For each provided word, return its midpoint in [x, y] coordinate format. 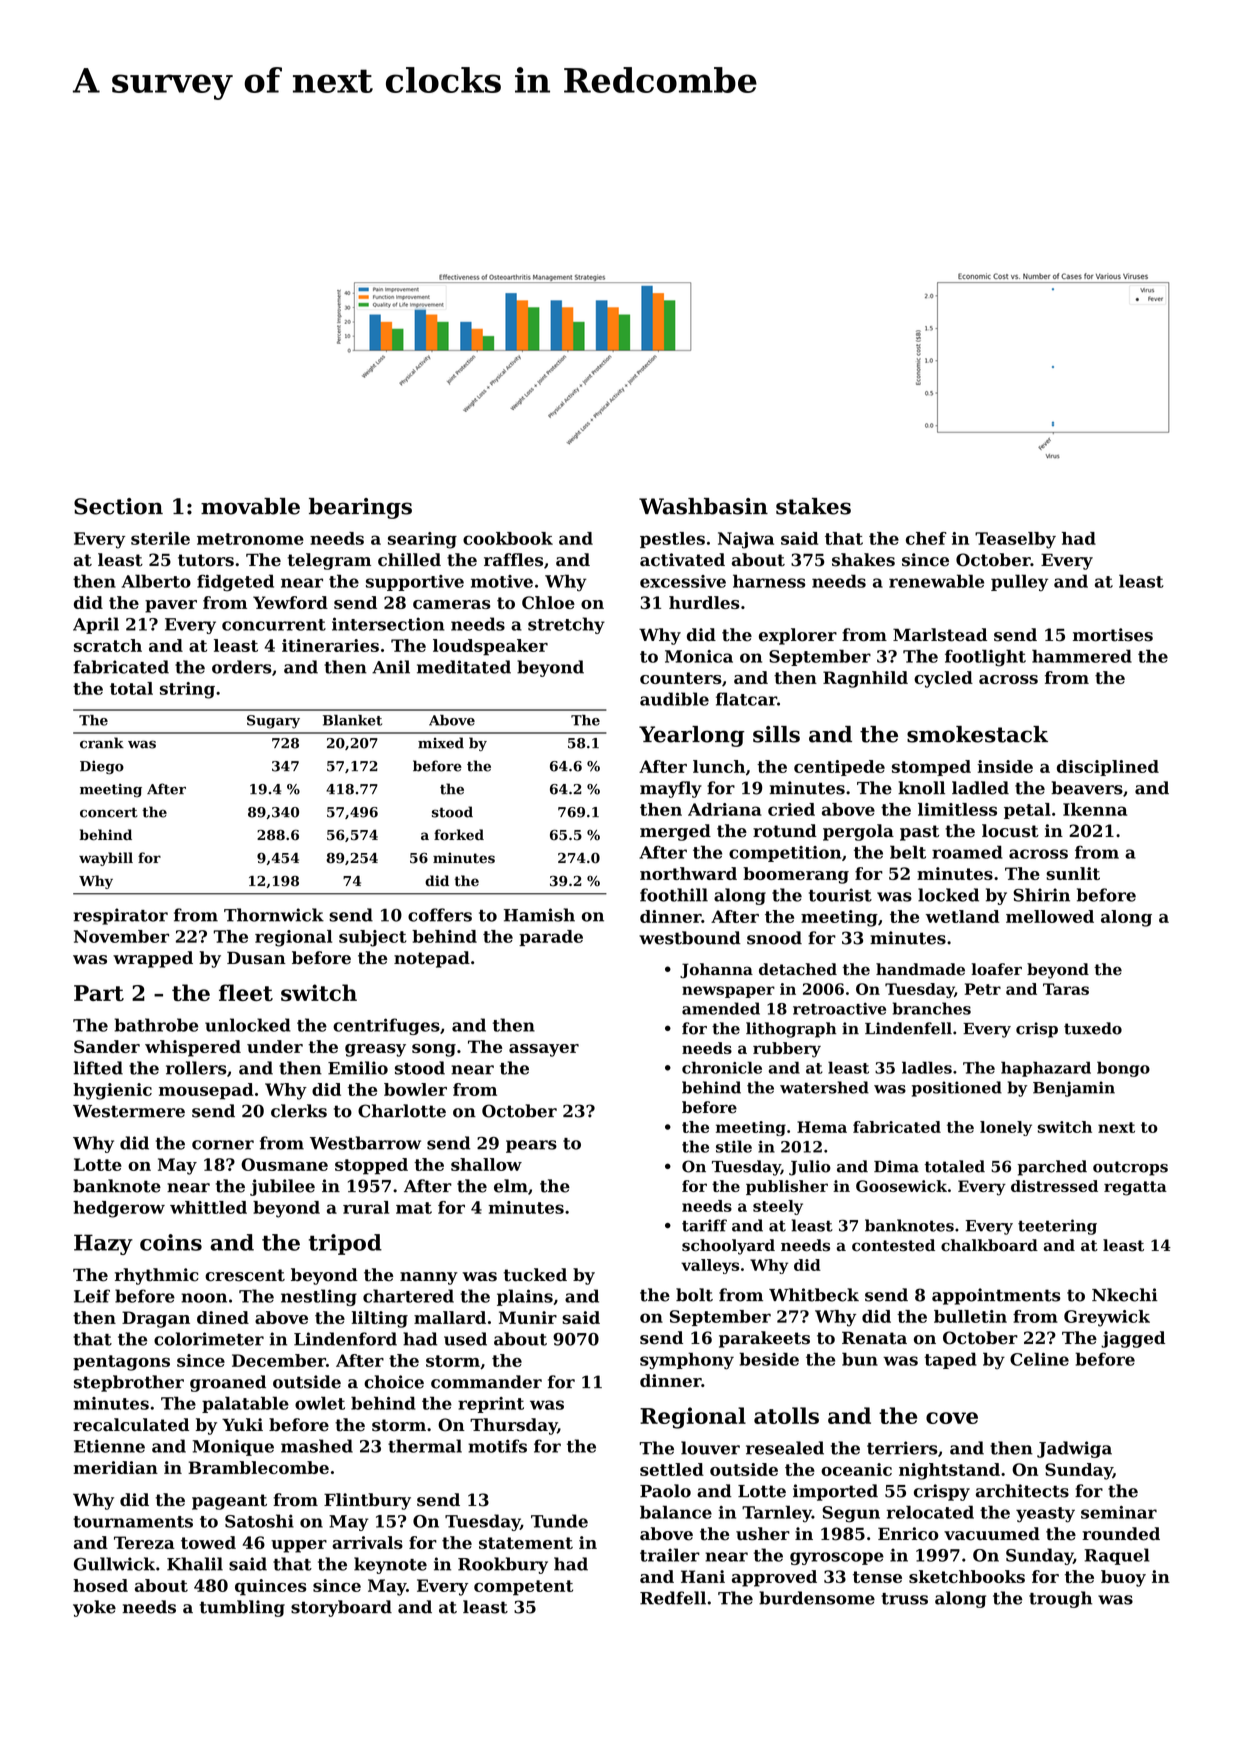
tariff [704, 1225]
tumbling [242, 1608]
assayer [544, 1050]
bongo [1123, 1069]
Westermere [129, 1111]
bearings [360, 508]
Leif [92, 1296]
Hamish [539, 915]
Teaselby [1015, 540]
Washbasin [703, 506]
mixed [441, 743]
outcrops [1130, 1168]
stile [734, 1146]
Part [99, 993]
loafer [996, 969]
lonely [1006, 1128]
